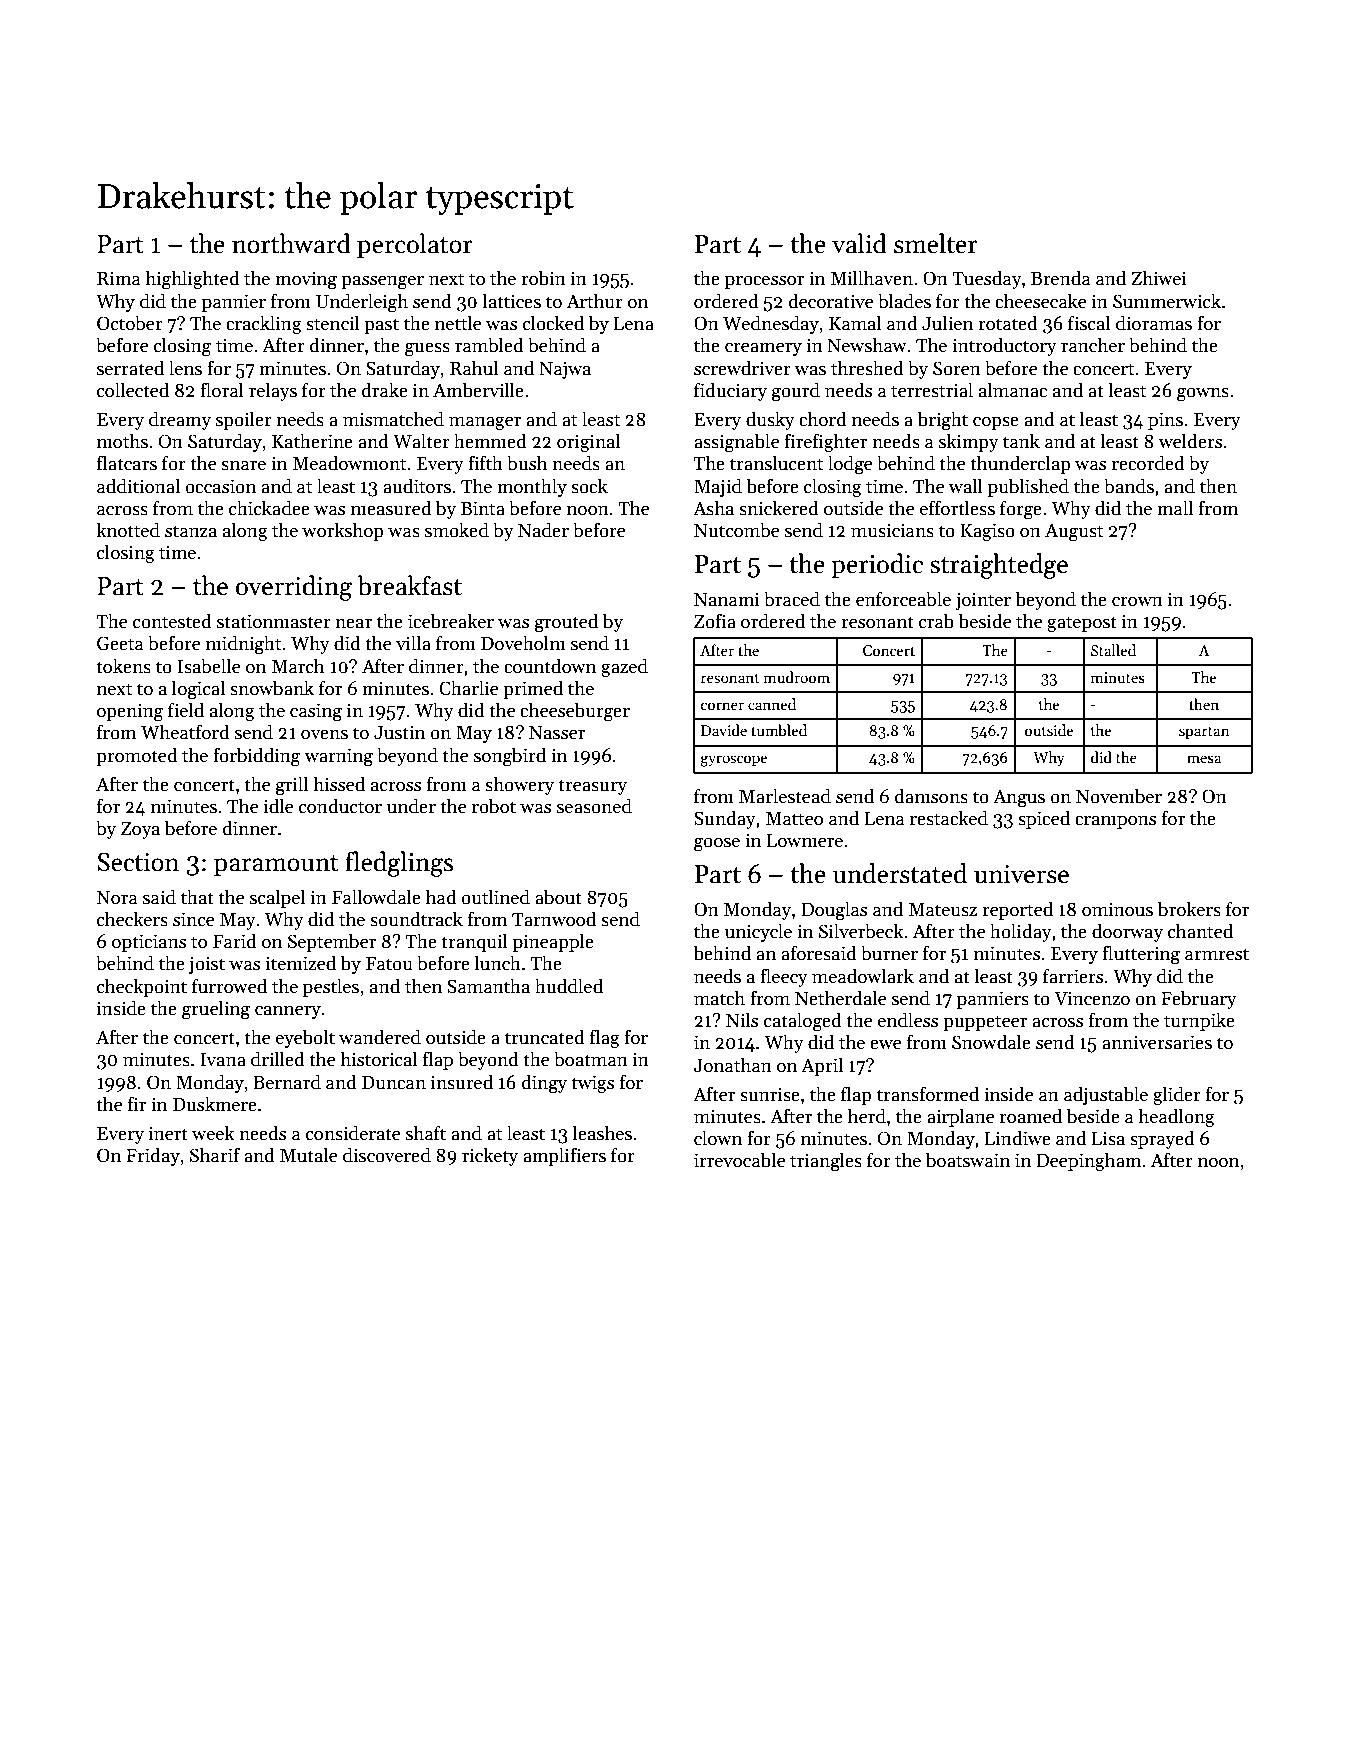  I want to click on smelter, so click(936, 243).
